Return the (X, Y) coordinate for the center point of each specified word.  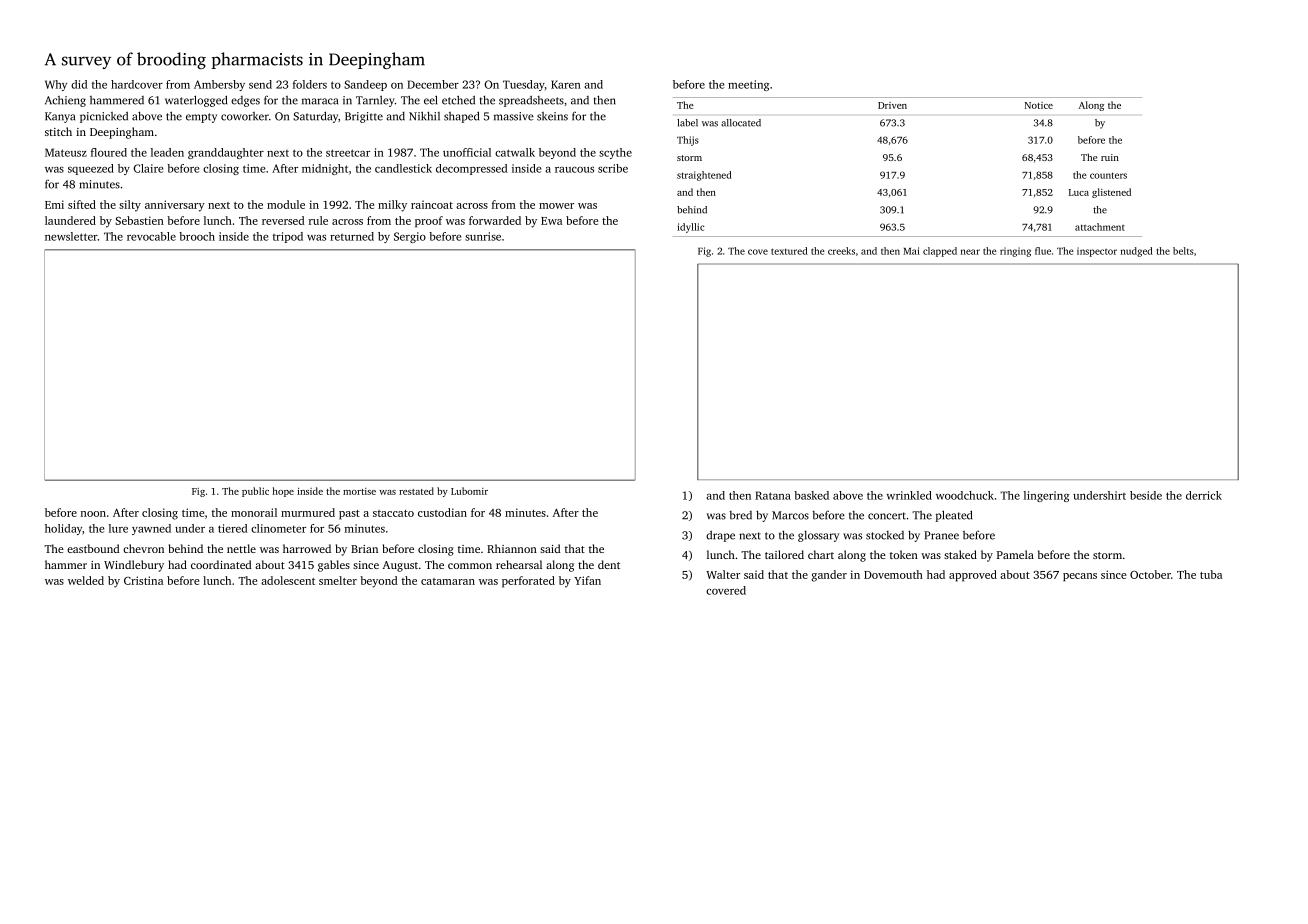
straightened (704, 176)
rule (318, 220)
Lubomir (469, 491)
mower (556, 206)
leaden (167, 152)
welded (86, 580)
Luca (1079, 192)
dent (609, 564)
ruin (1110, 157)
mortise (359, 491)
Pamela (1015, 554)
